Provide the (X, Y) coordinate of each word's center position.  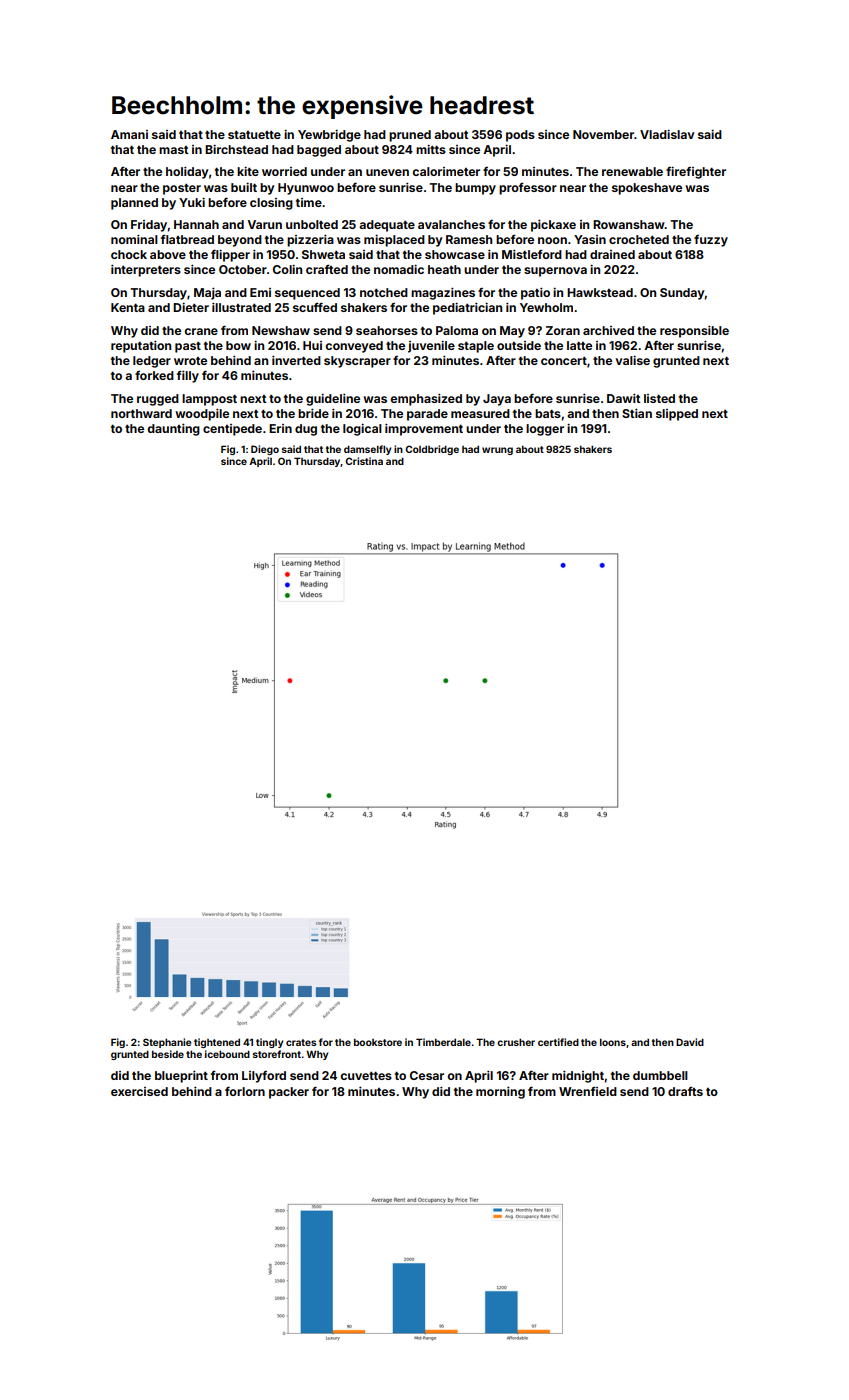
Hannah (196, 224)
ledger (152, 362)
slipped (677, 415)
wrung (497, 451)
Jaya (497, 400)
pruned (410, 136)
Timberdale (443, 1042)
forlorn (245, 1091)
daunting (173, 430)
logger (545, 430)
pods (520, 136)
